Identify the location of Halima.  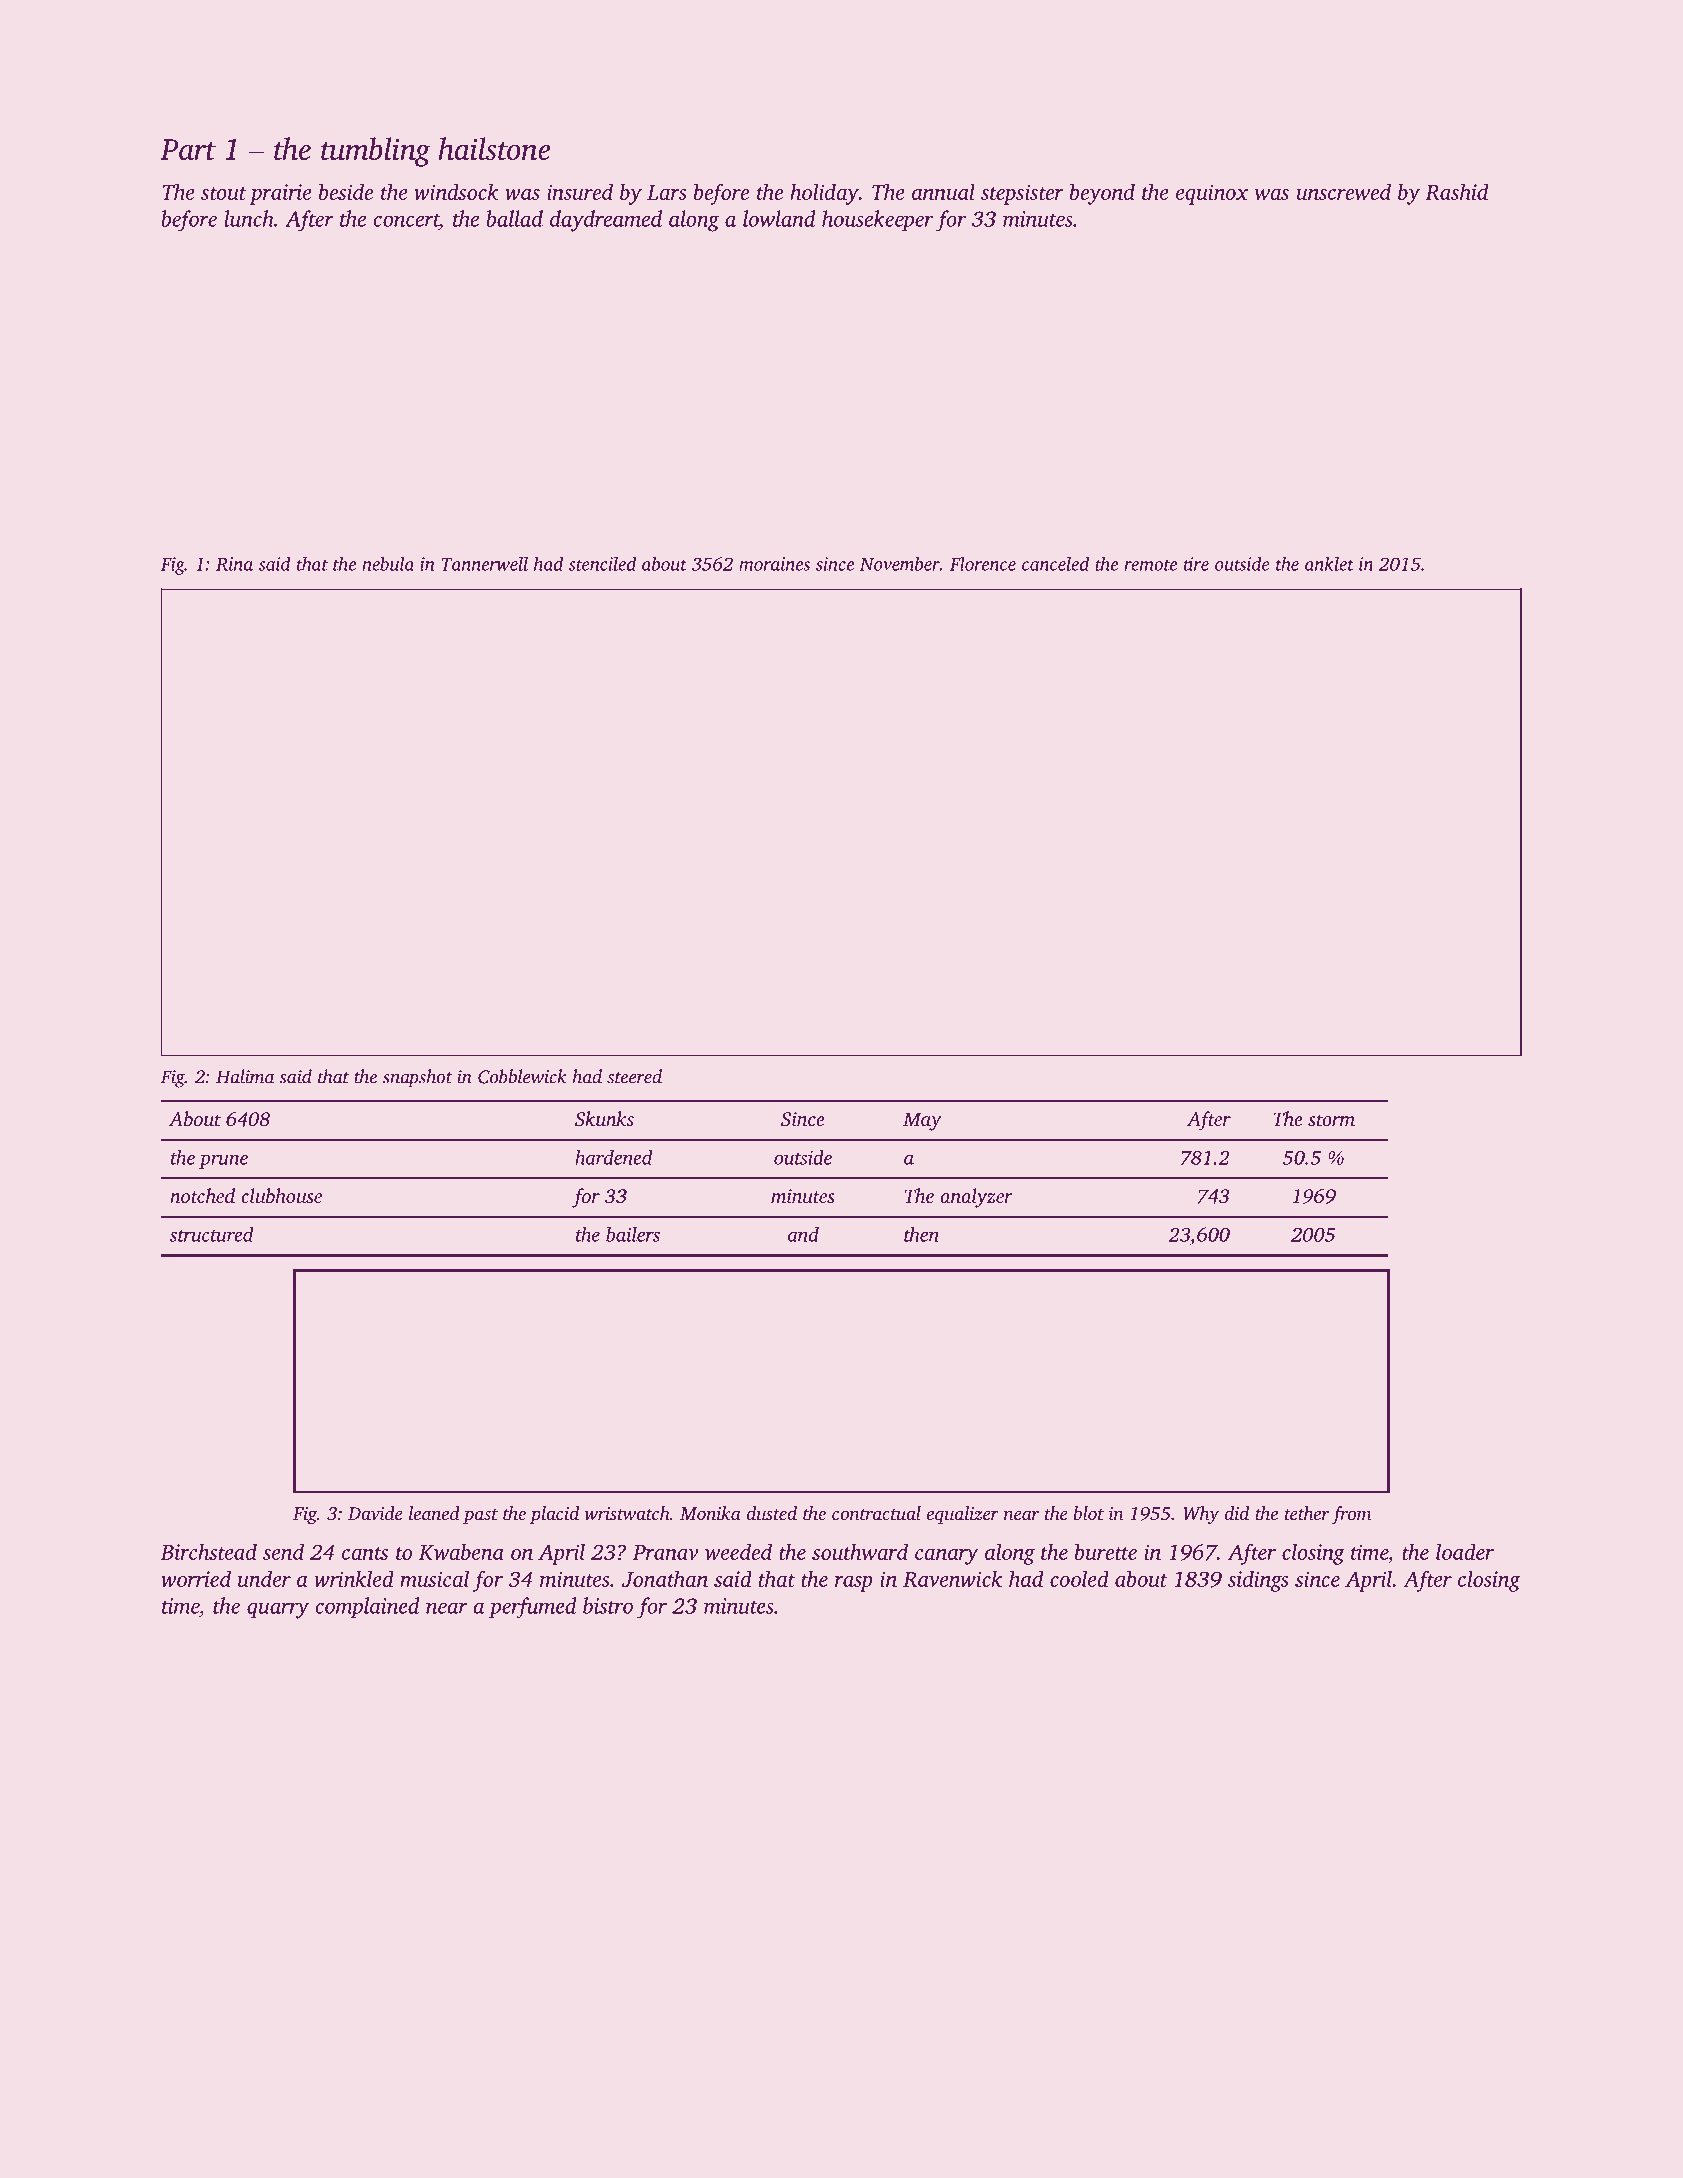
(245, 1076).
